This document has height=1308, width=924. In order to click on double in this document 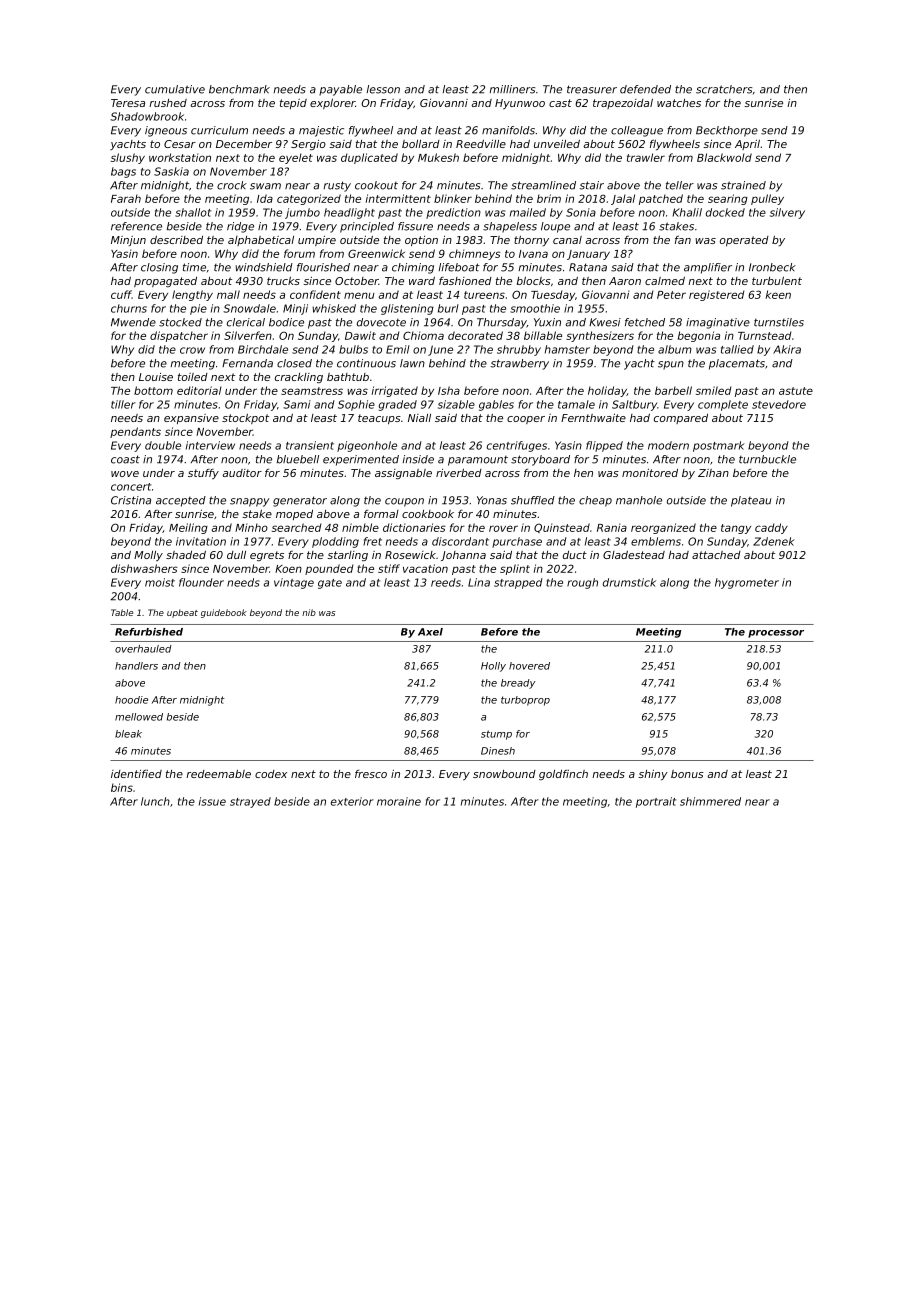, I will do `click(163, 445)`.
